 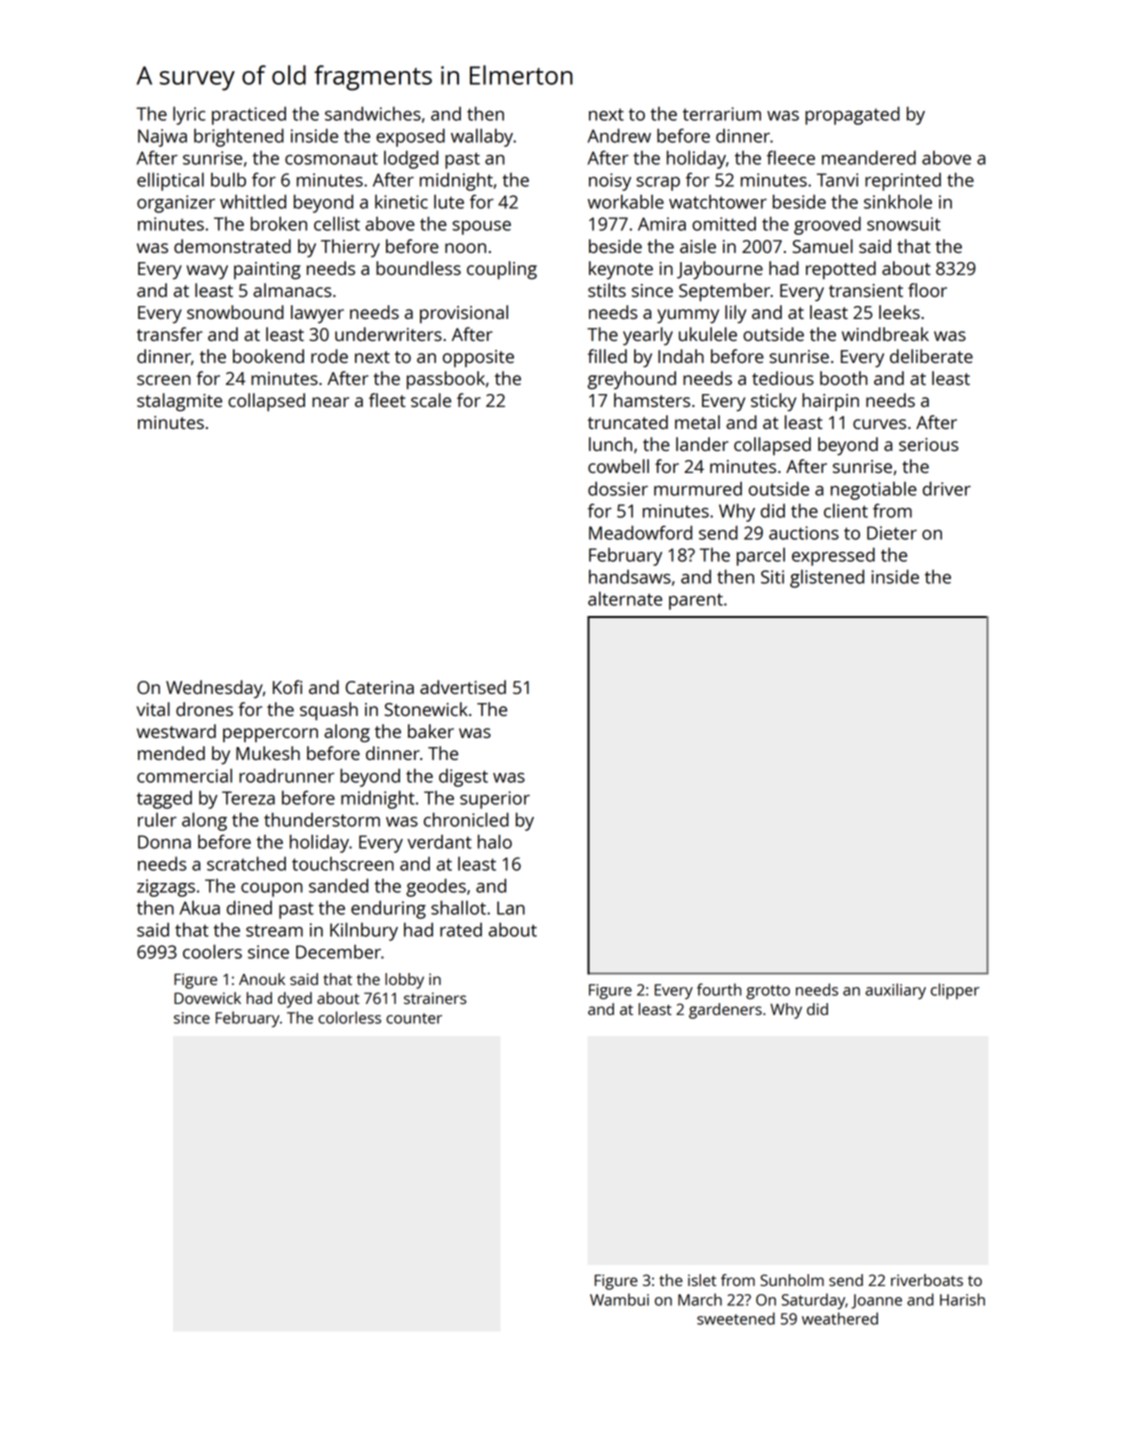 What do you see at coordinates (330, 402) in the screenshot?
I see `near` at bounding box center [330, 402].
